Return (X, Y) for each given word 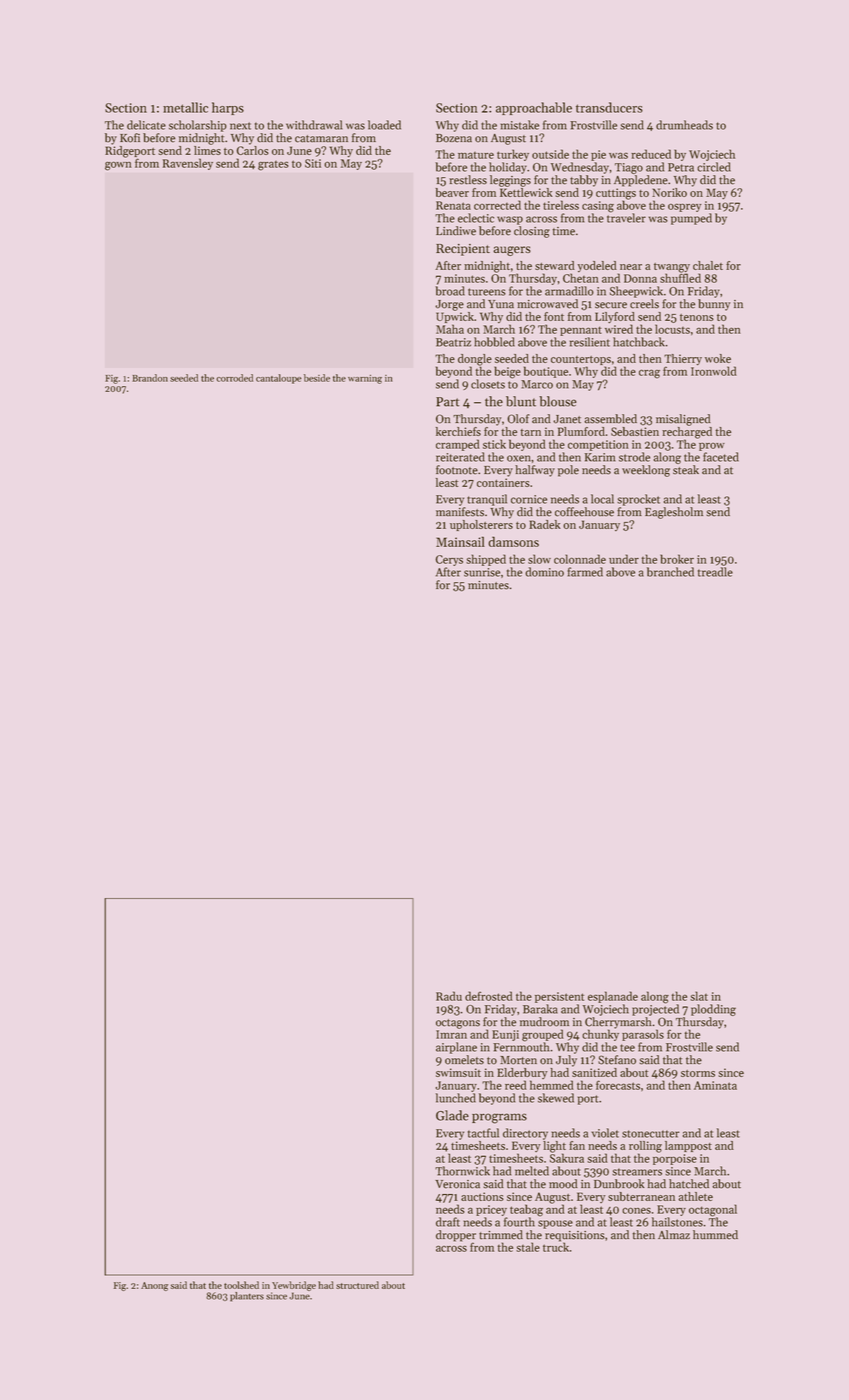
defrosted (489, 996)
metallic (185, 107)
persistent (559, 997)
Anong (154, 1286)
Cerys (449, 560)
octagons (458, 1024)
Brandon (150, 378)
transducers (609, 107)
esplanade (613, 997)
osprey (684, 207)
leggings (510, 181)
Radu (449, 996)
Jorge (449, 305)
